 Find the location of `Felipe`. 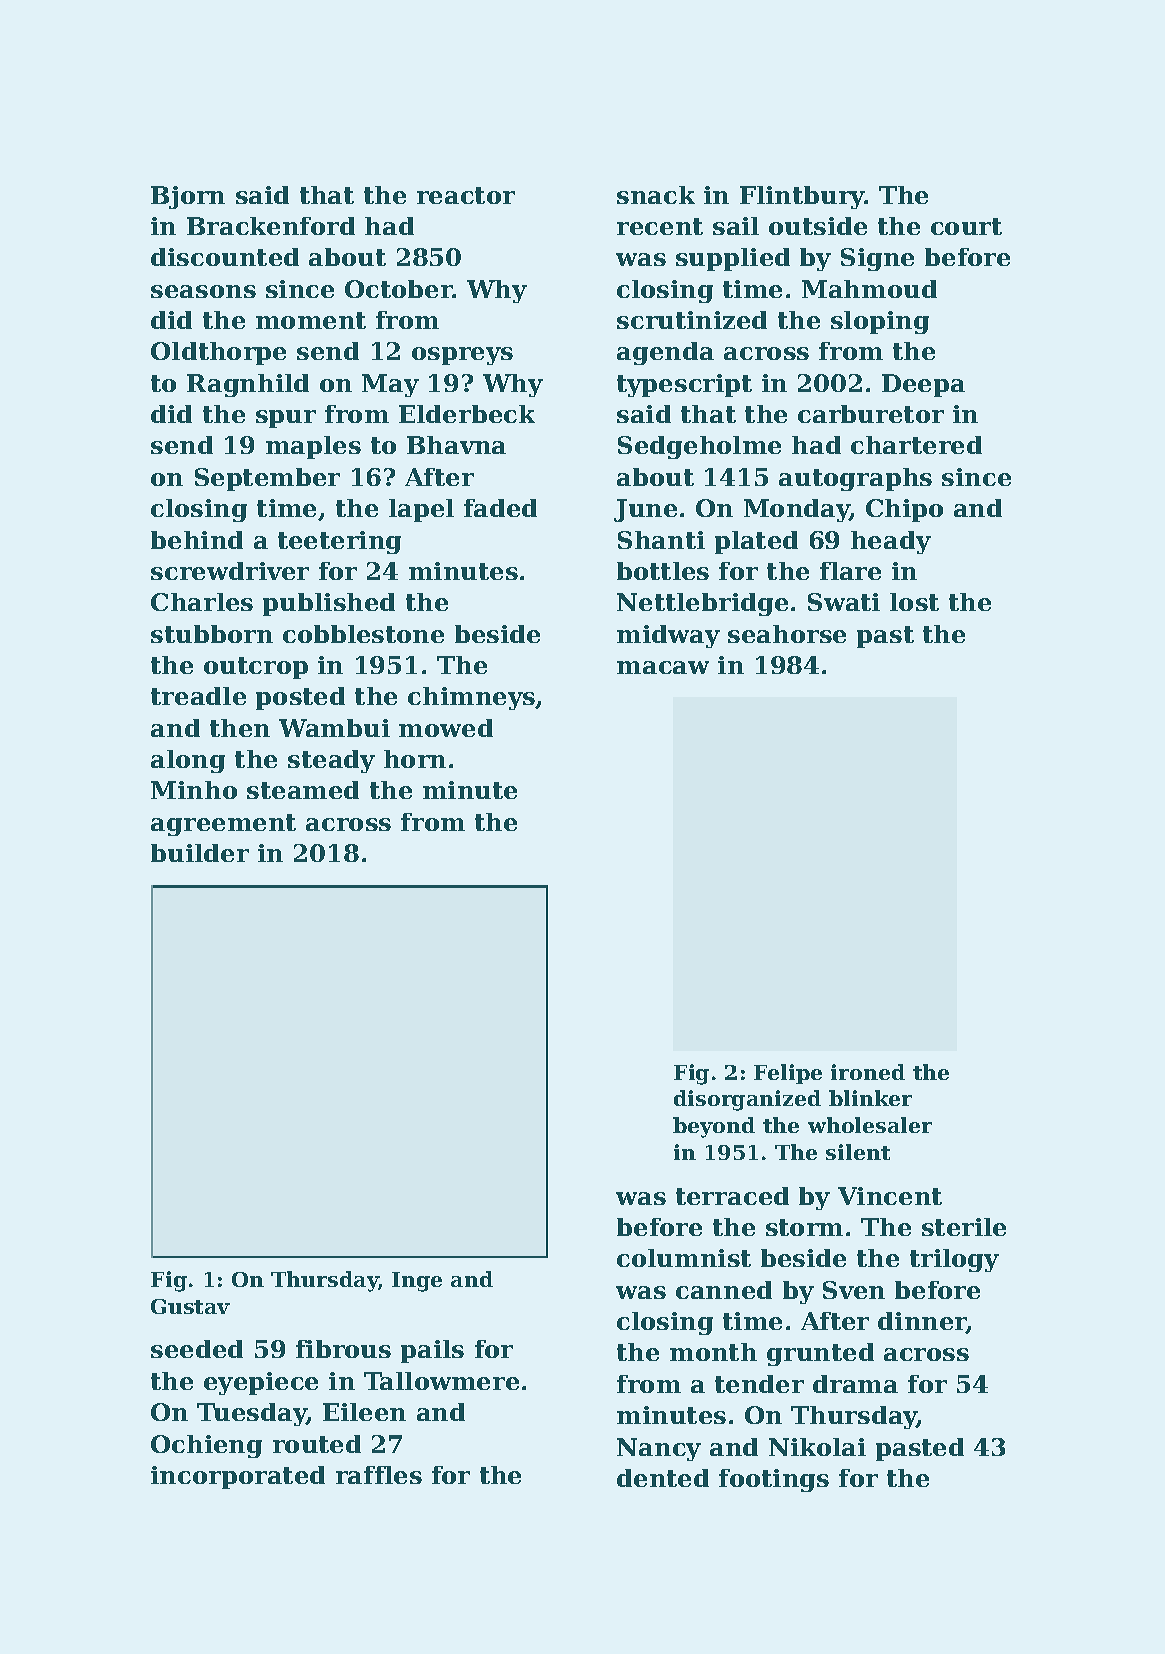

Felipe is located at coordinates (788, 1074).
